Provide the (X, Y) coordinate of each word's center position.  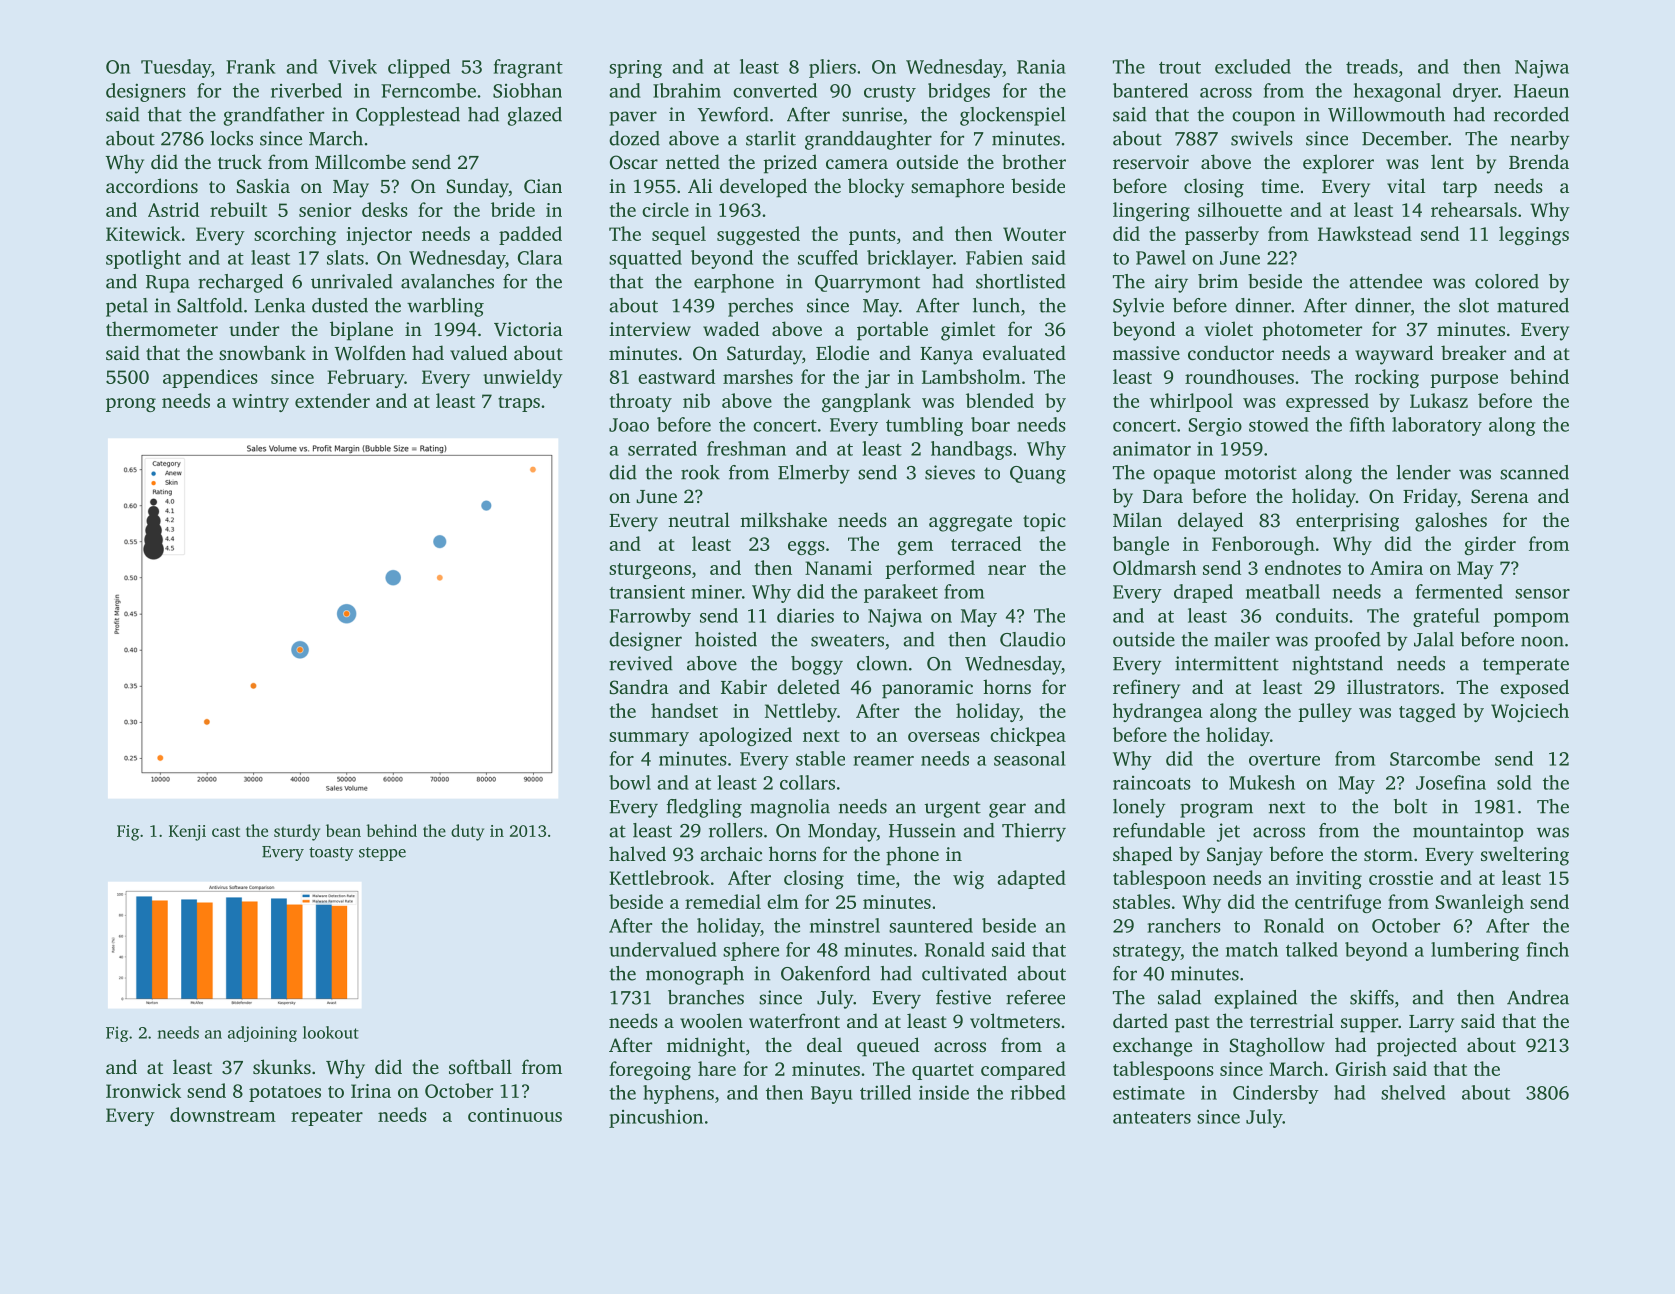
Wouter (1034, 234)
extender (332, 400)
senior (325, 210)
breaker (1473, 352)
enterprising (1347, 522)
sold (1514, 782)
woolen (711, 1020)
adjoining (262, 1034)
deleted (808, 686)
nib (696, 400)
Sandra (639, 687)
